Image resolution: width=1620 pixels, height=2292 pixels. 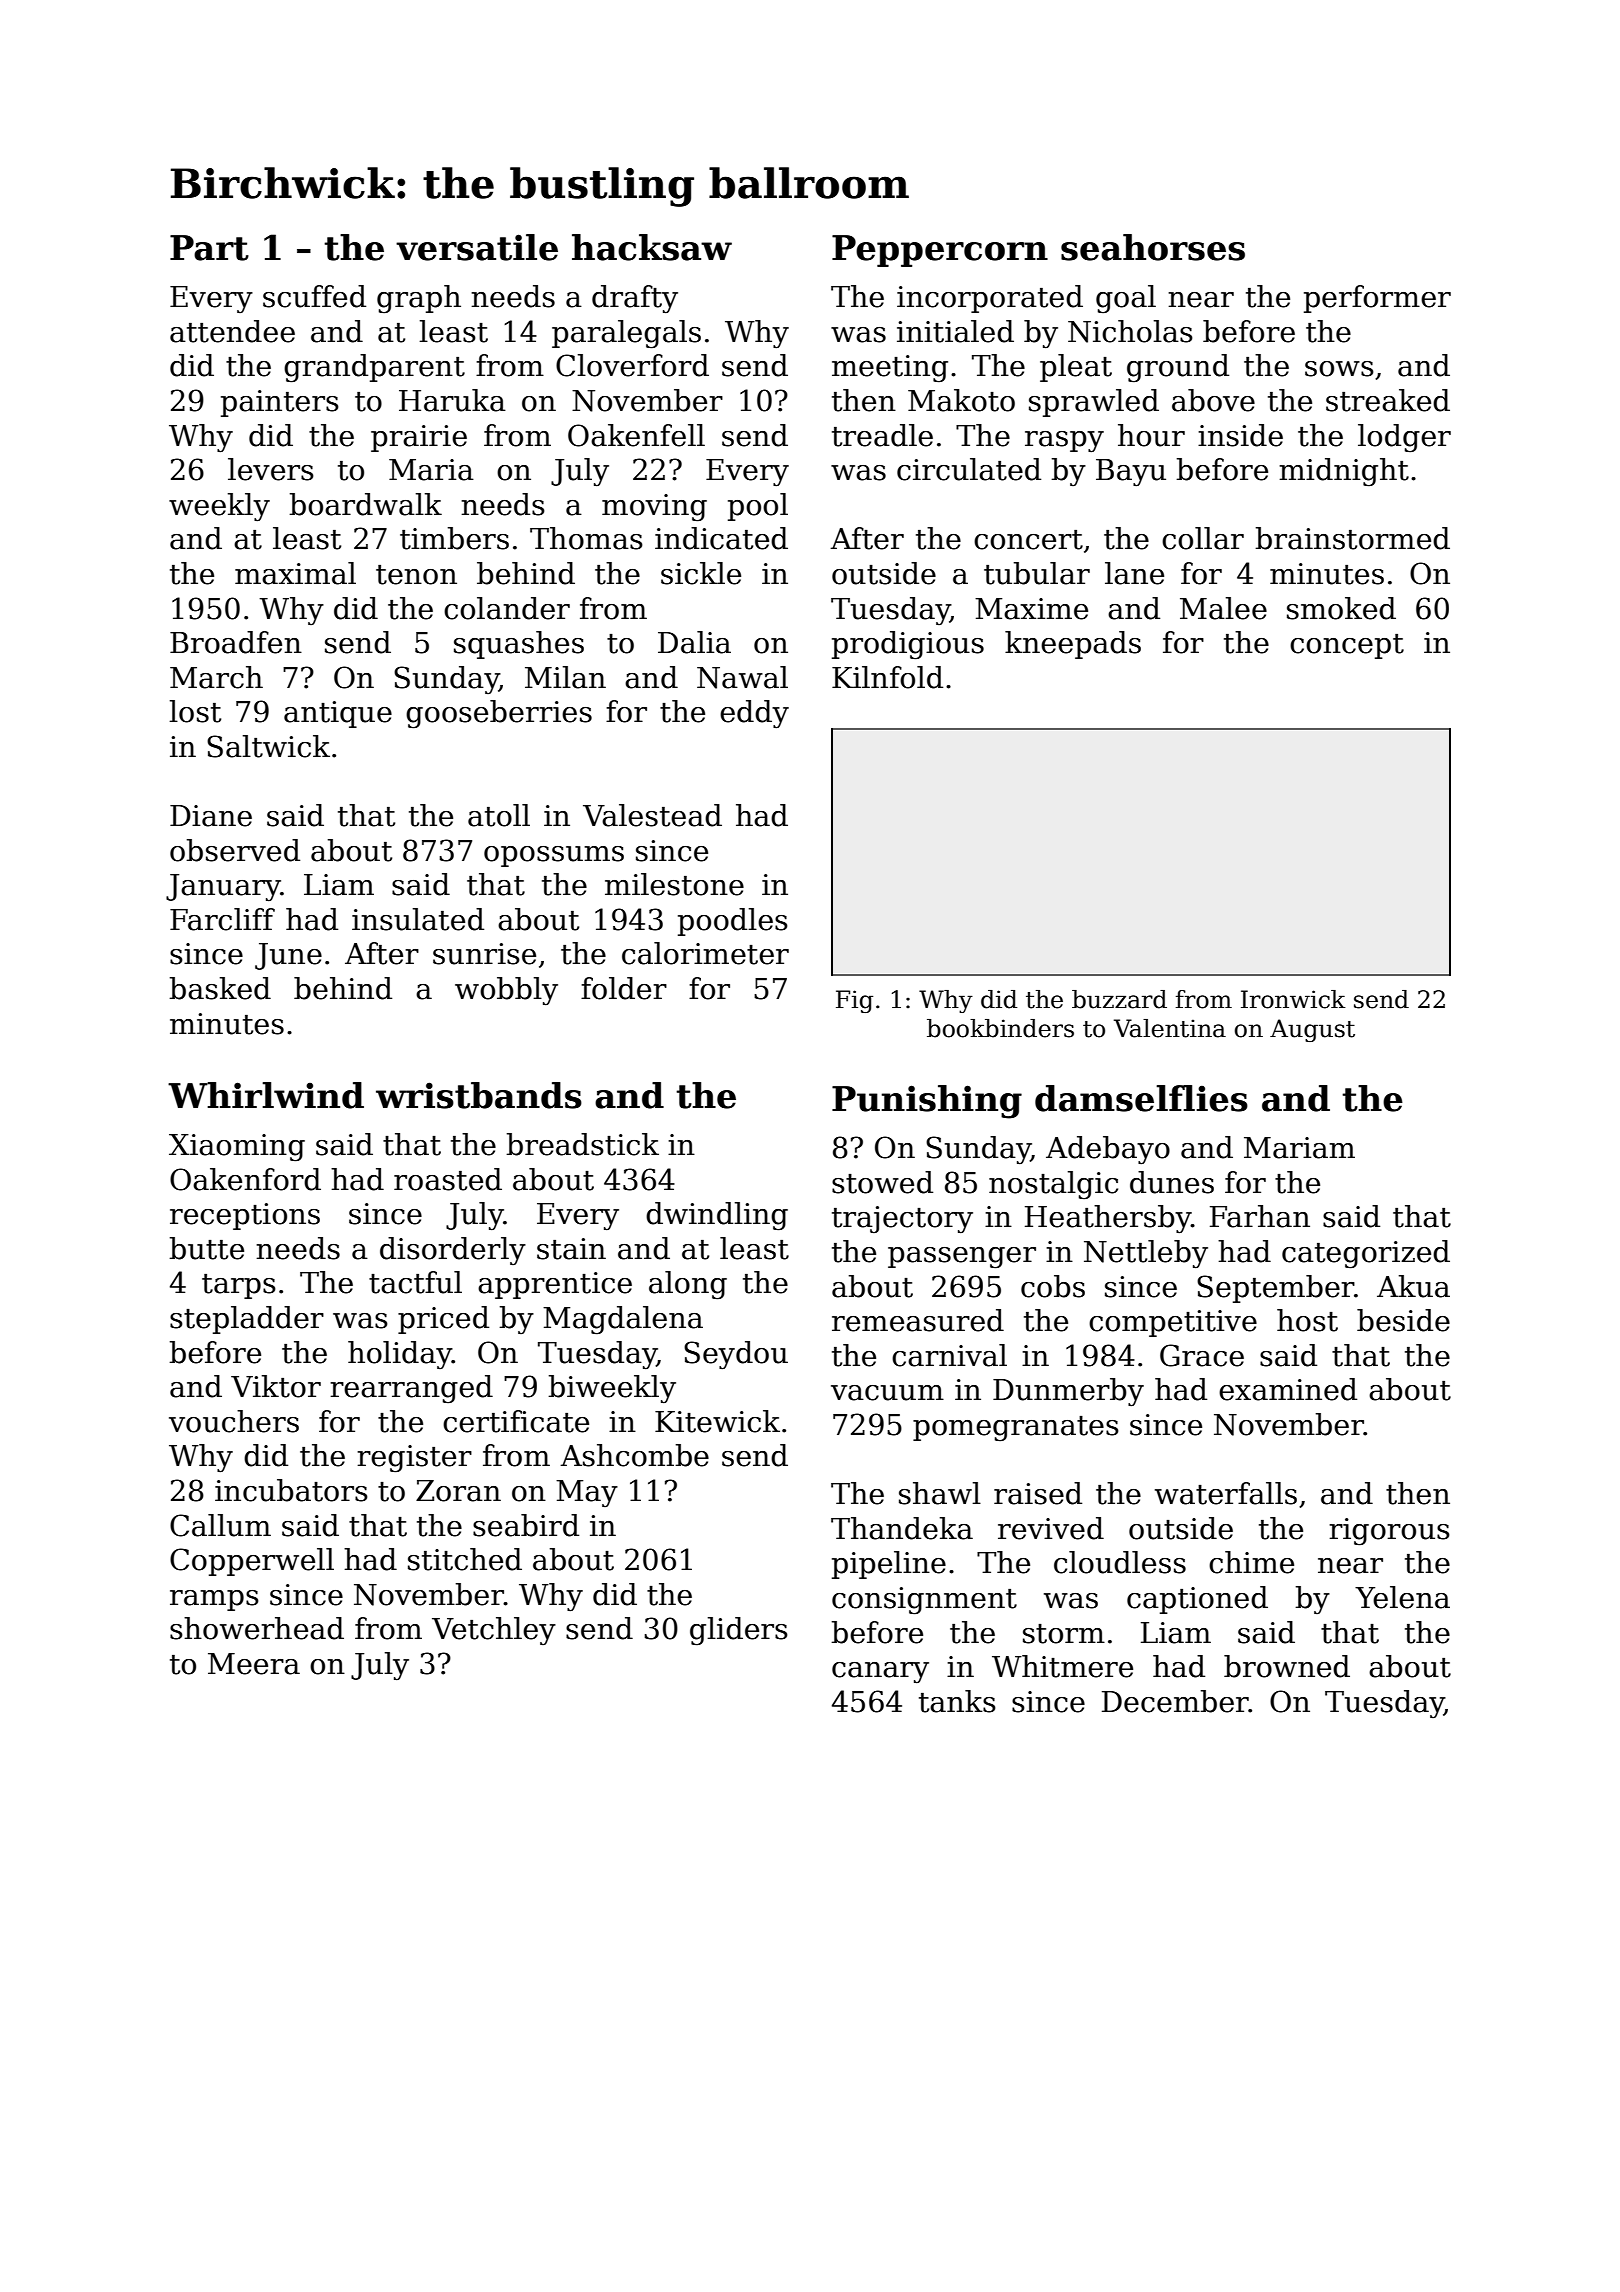 What do you see at coordinates (223, 888) in the page?
I see `January` at bounding box center [223, 888].
